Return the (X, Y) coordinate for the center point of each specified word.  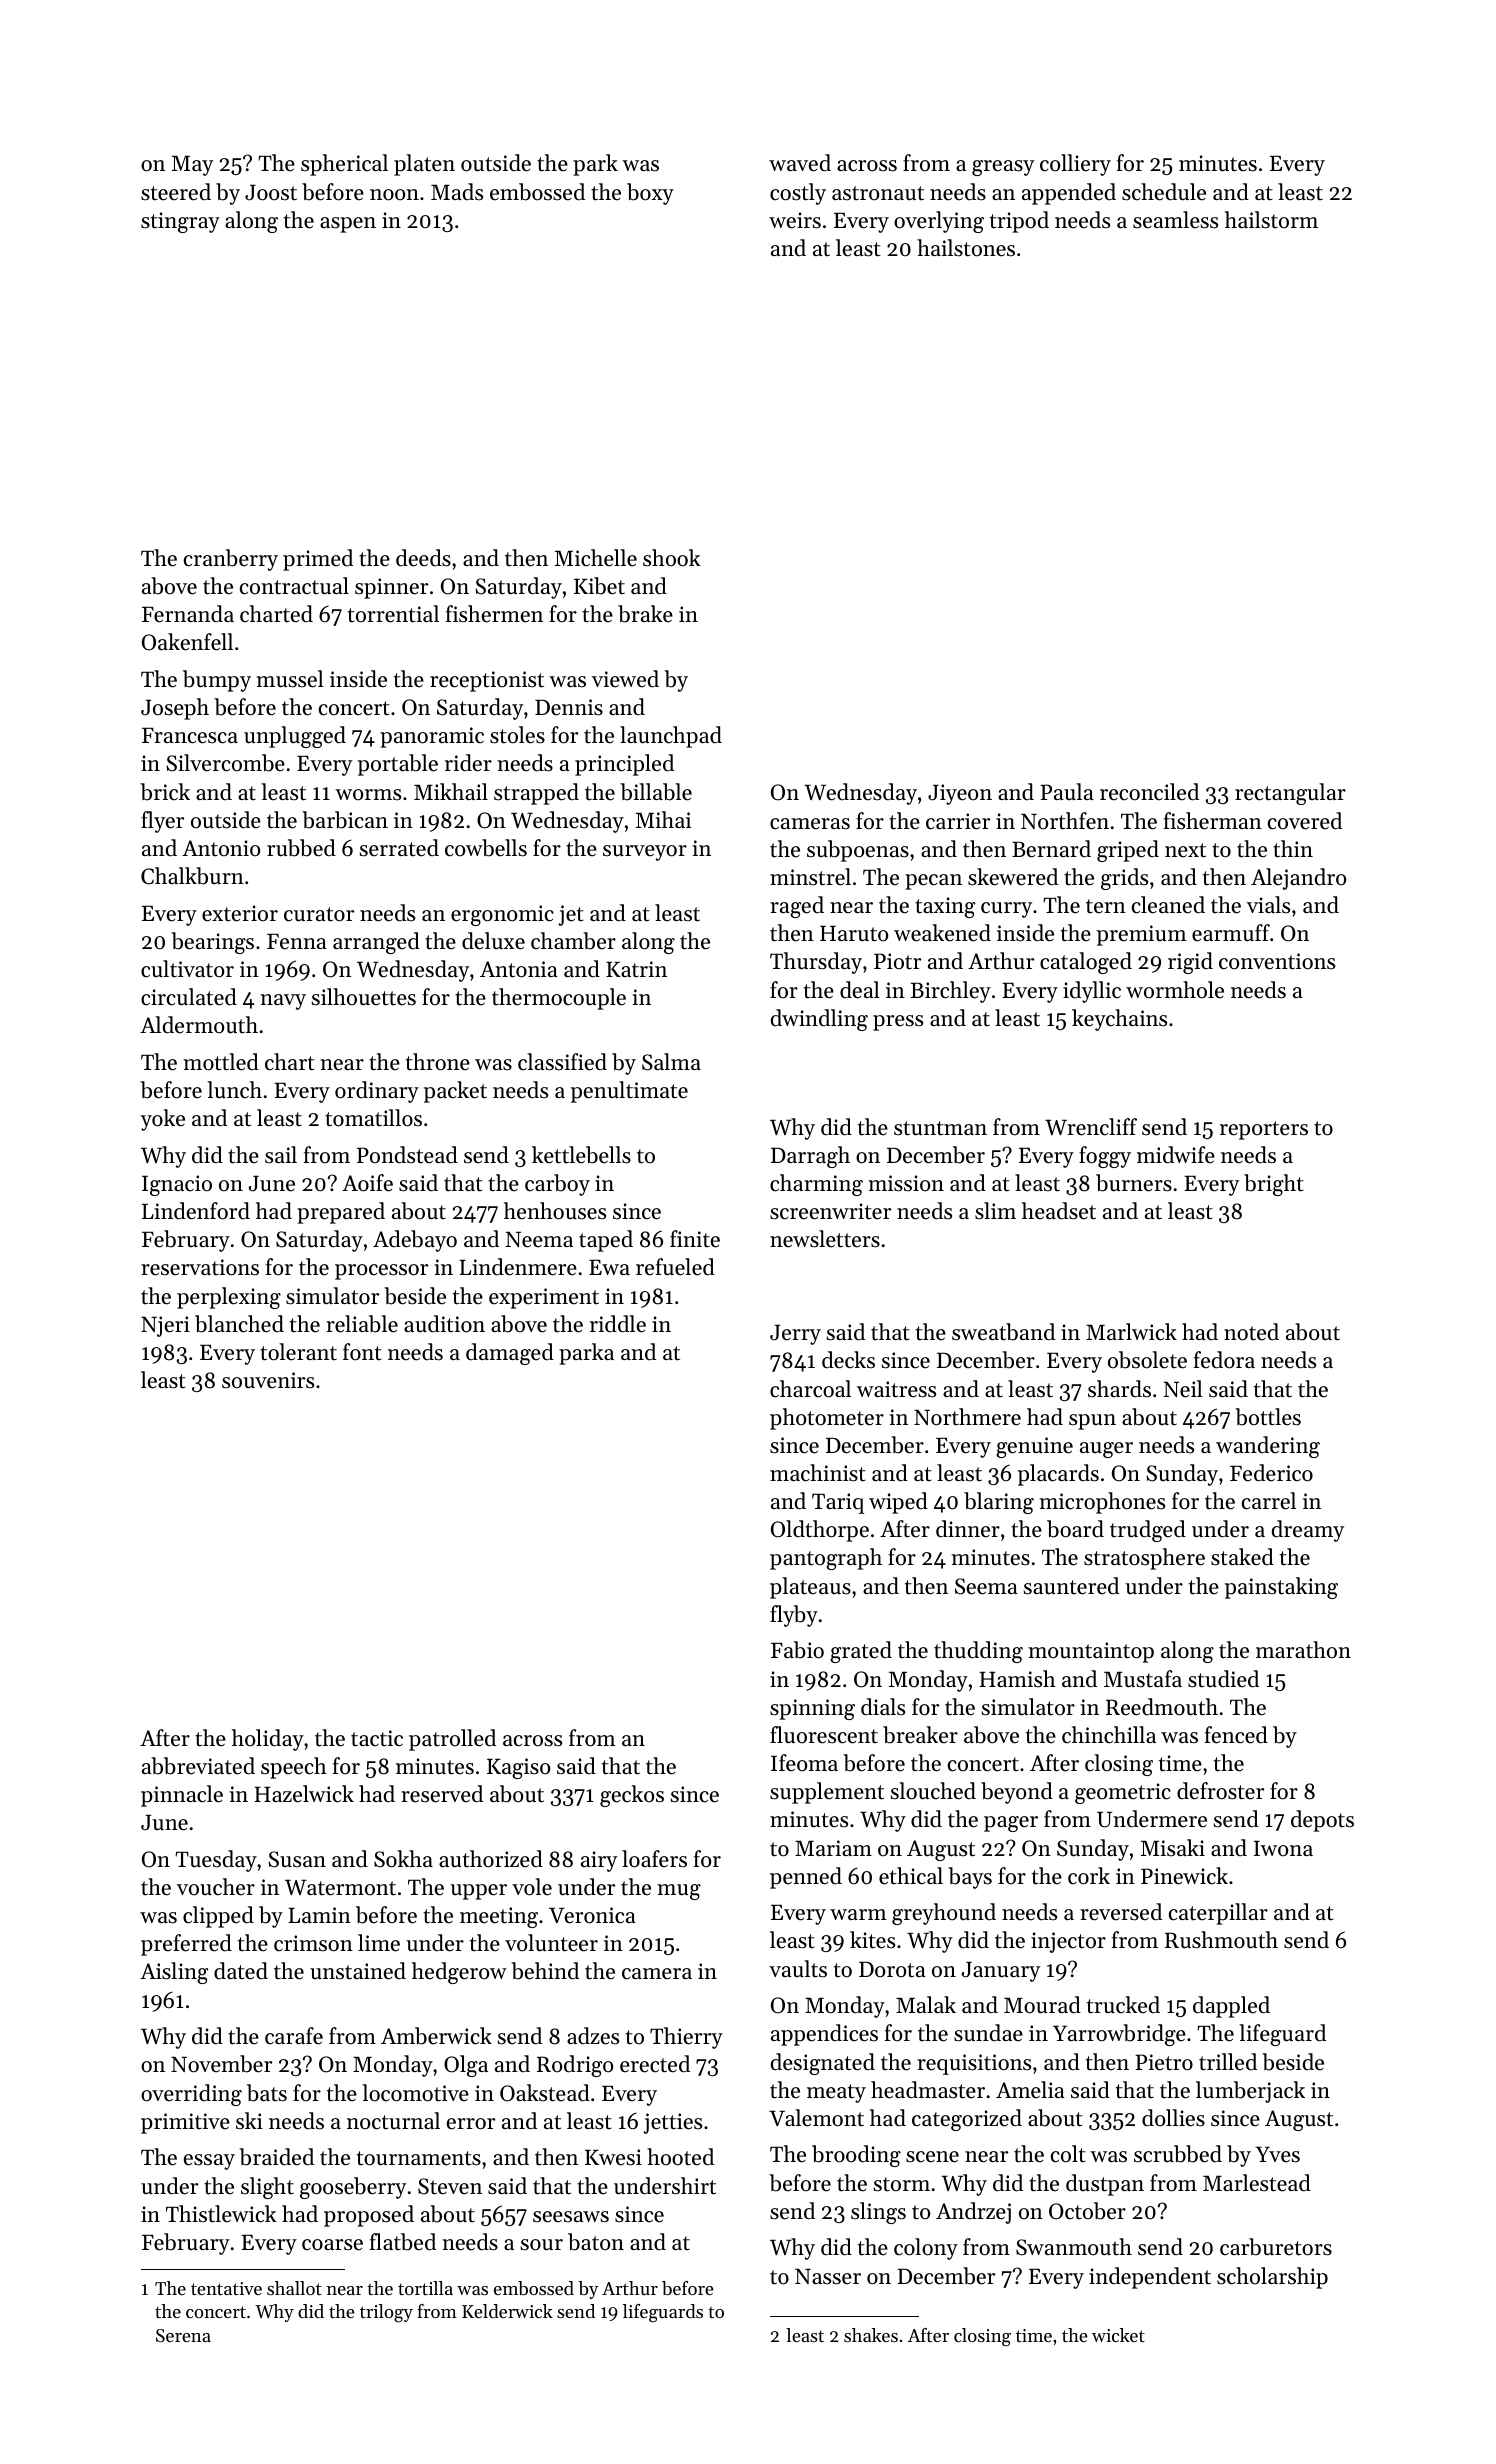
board (1075, 1529)
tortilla (425, 2288)
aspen (348, 225)
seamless (1175, 220)
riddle (618, 1324)
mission (906, 1183)
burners (1134, 1183)
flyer (162, 822)
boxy (650, 194)
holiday (268, 1740)
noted (1251, 1332)
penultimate (629, 1092)
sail (281, 1155)
